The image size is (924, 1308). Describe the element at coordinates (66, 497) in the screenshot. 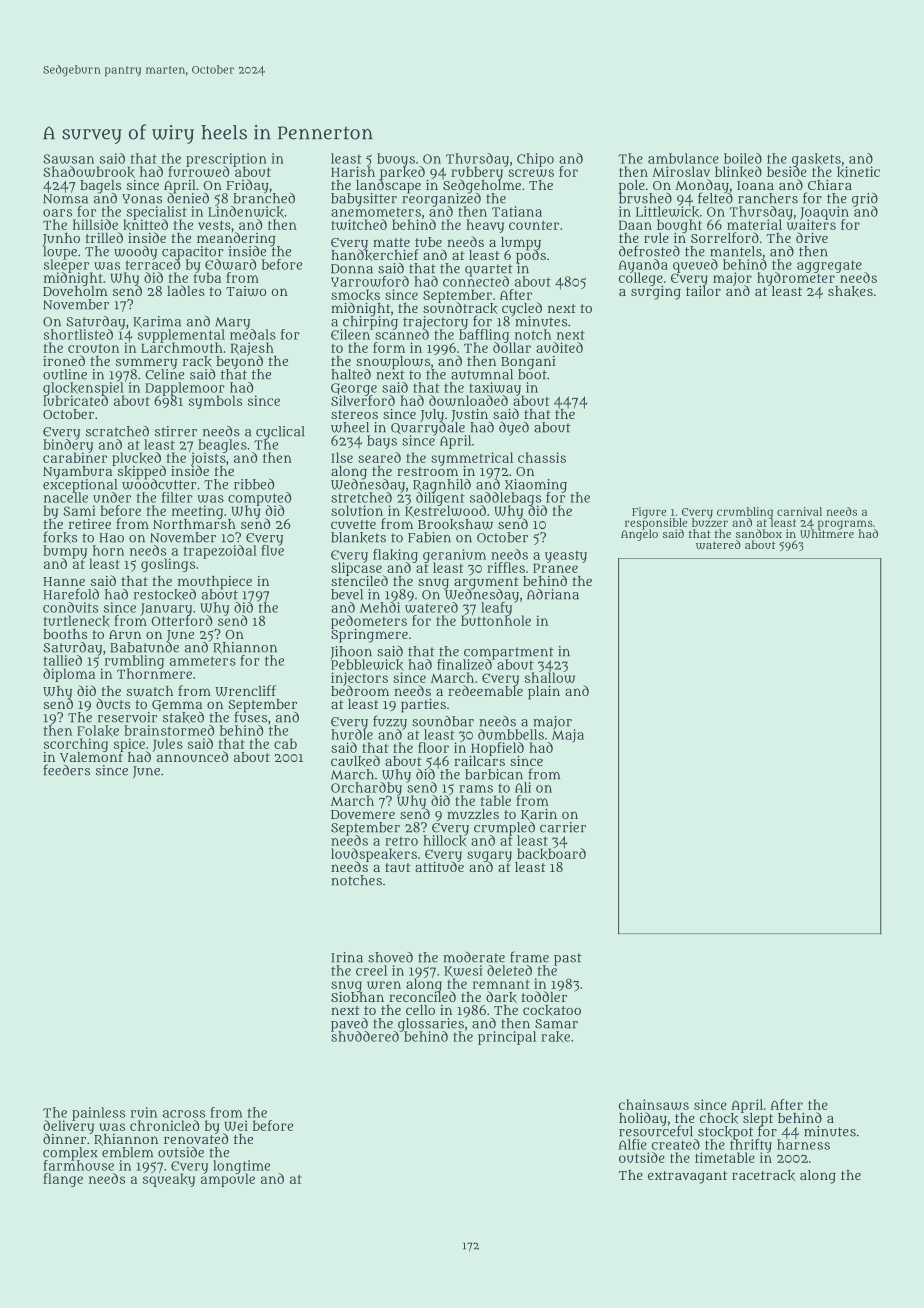

I see `nacelle` at that location.
